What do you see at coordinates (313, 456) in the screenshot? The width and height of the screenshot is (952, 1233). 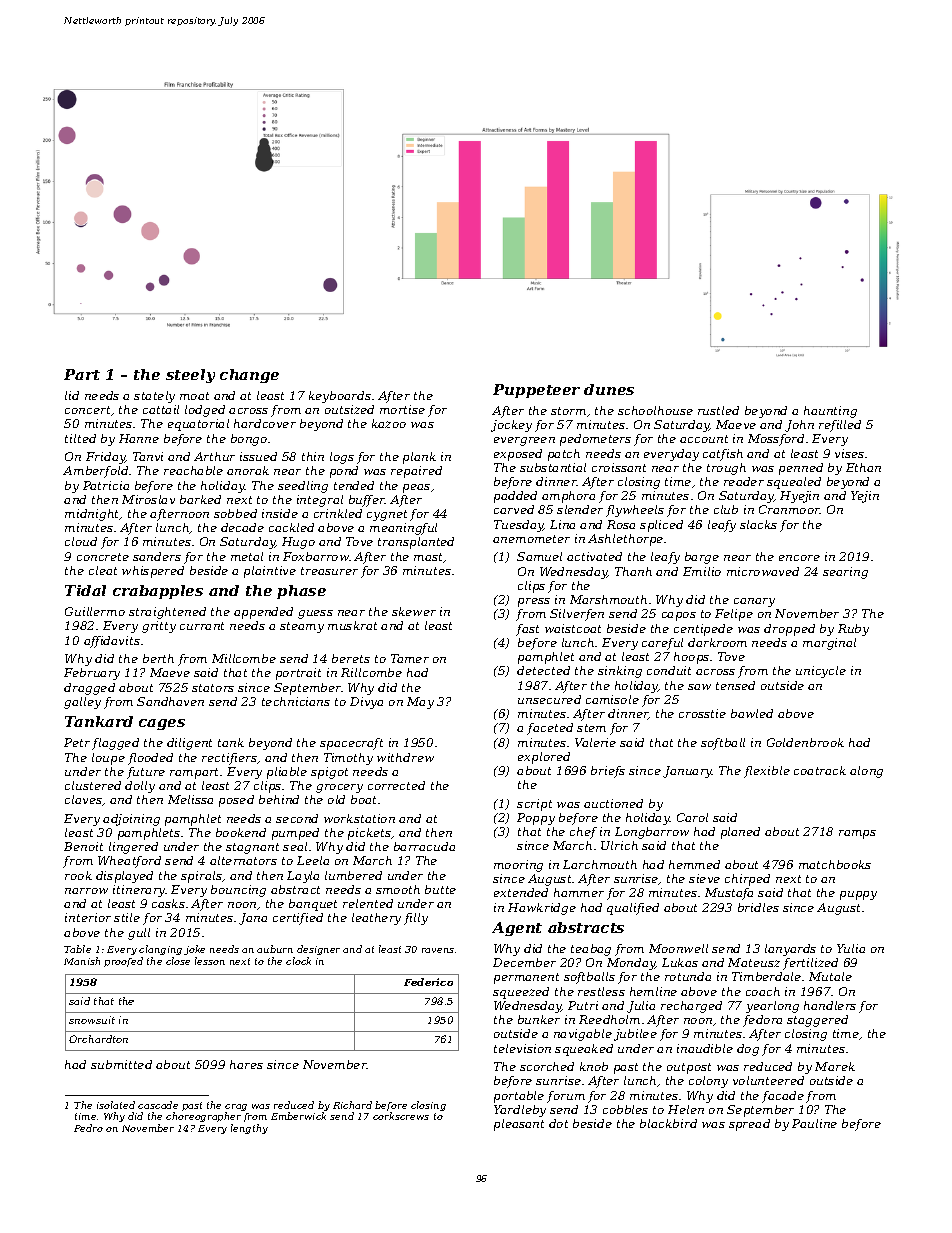 I see `thin` at bounding box center [313, 456].
